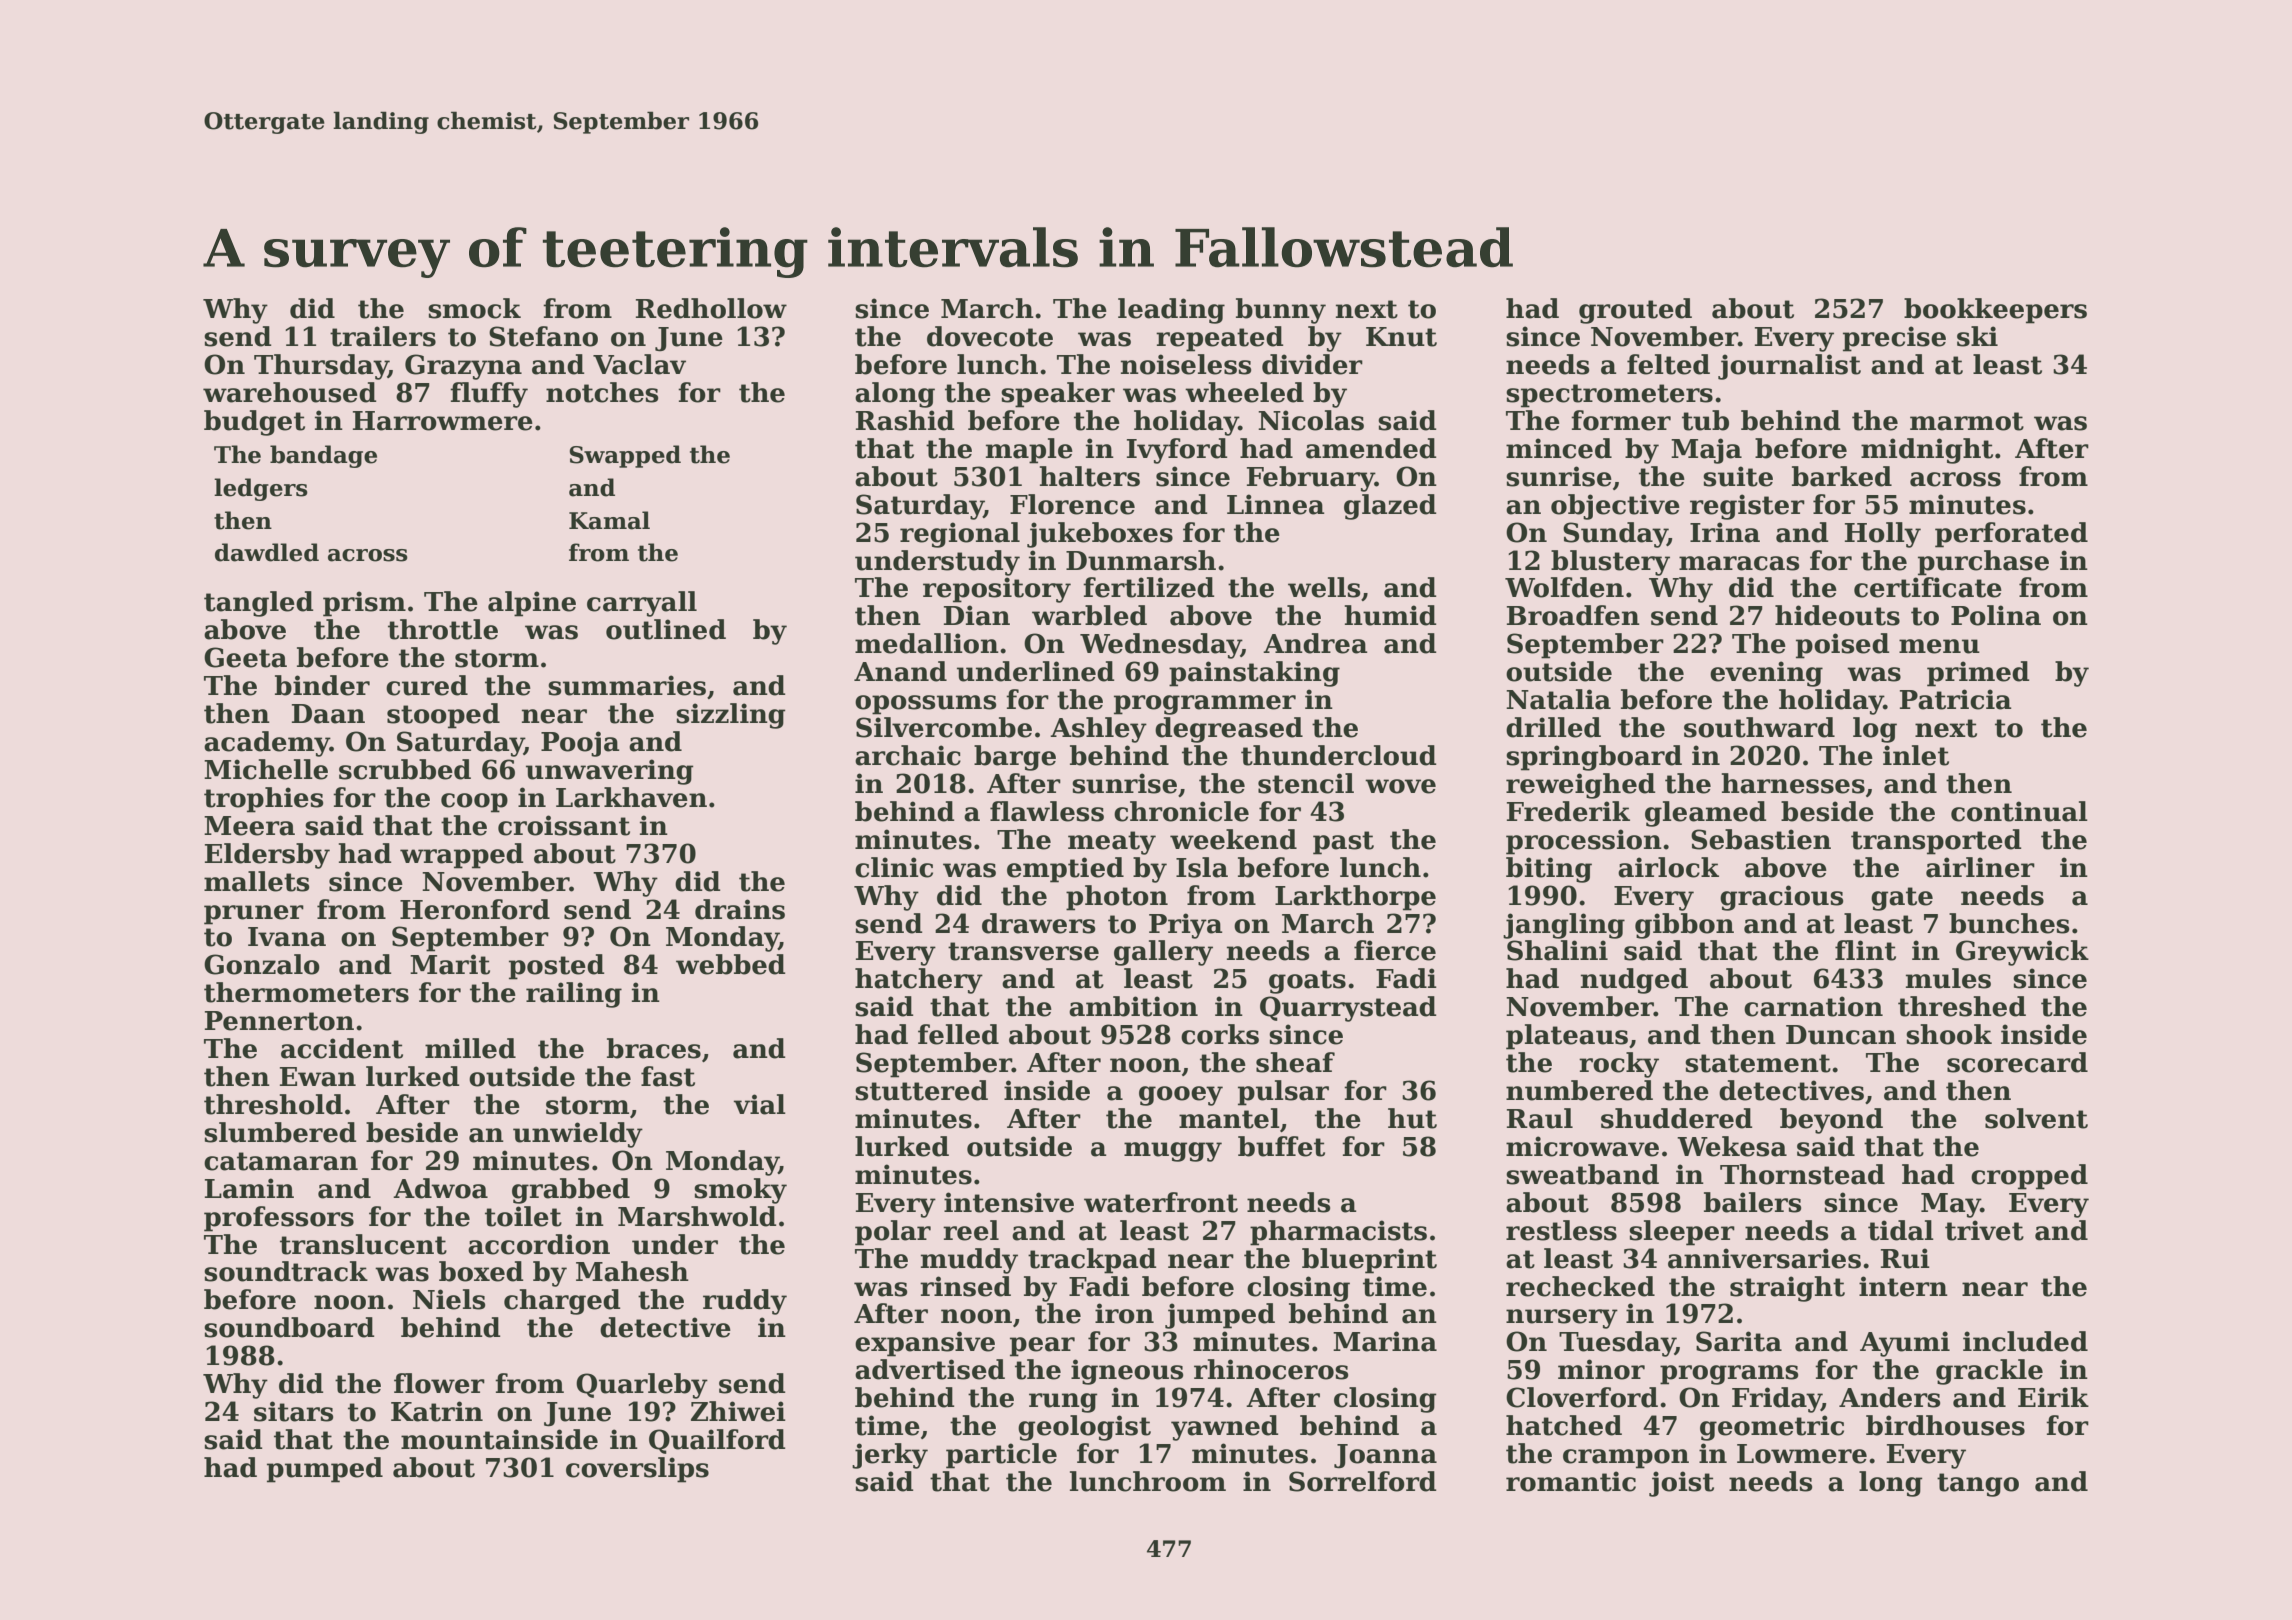 This document has height=1620, width=2292. What do you see at coordinates (267, 552) in the document?
I see `dawdled` at bounding box center [267, 552].
